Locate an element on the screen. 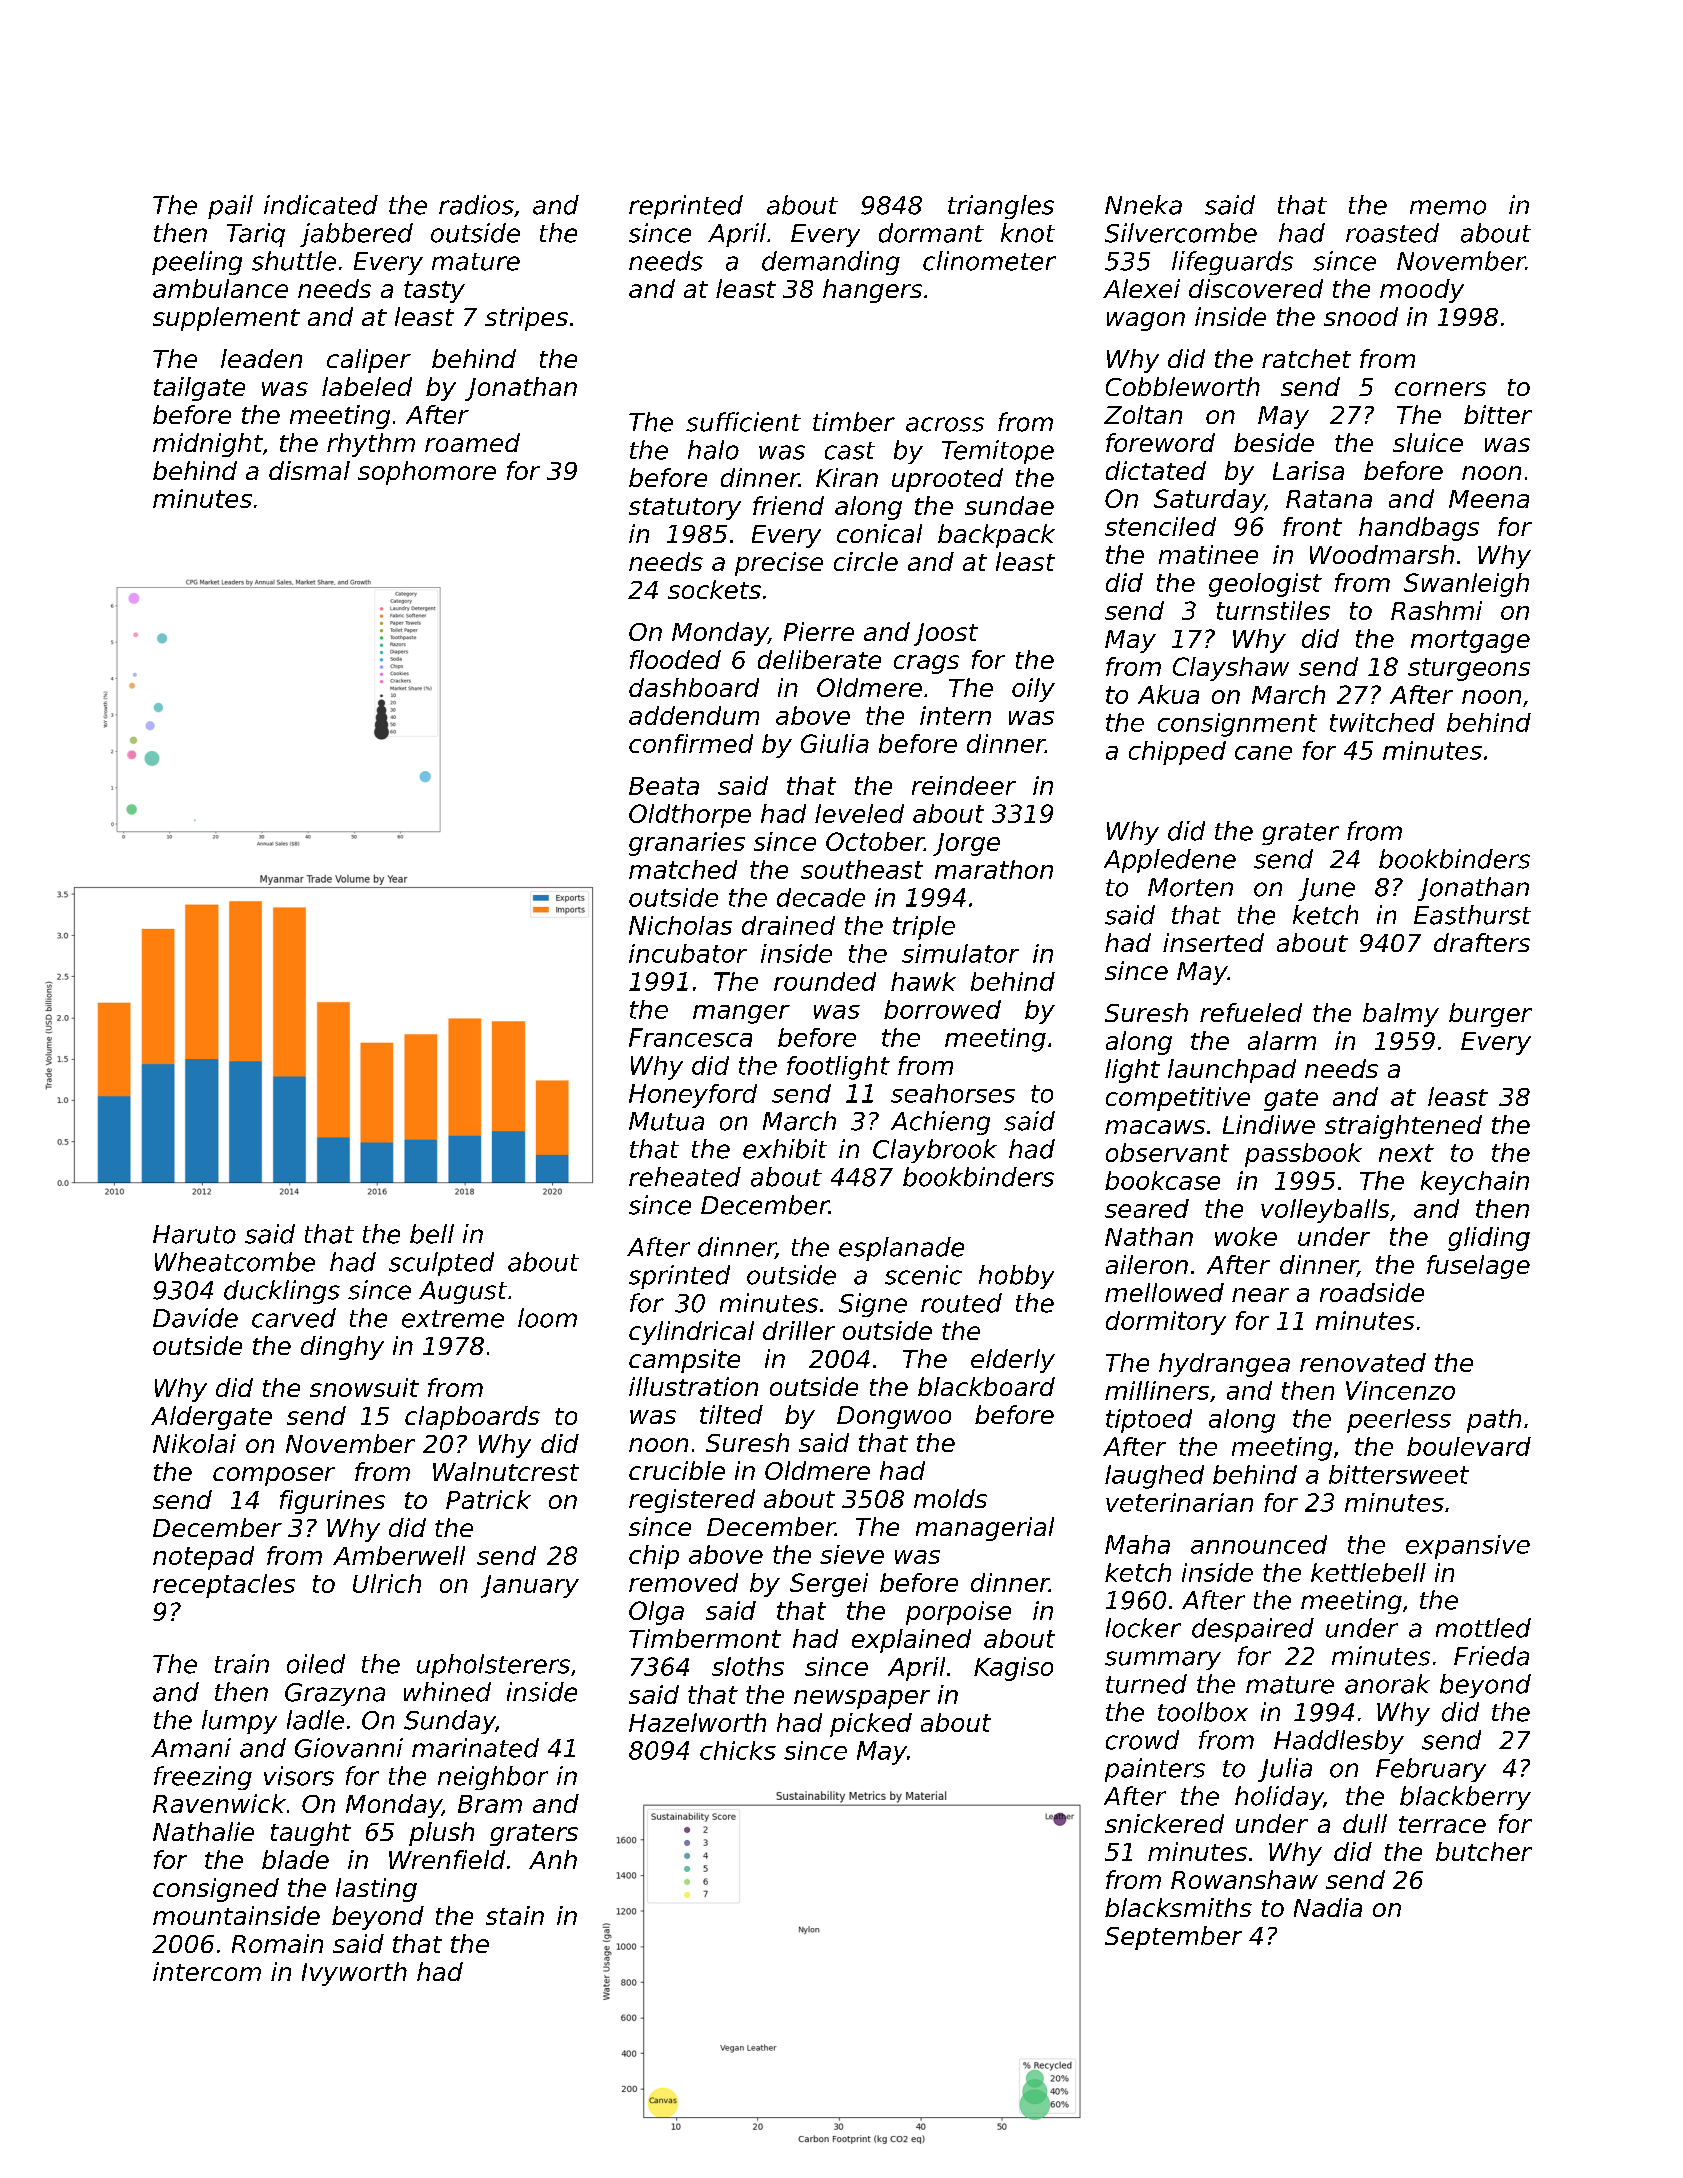 The image size is (1683, 2178). picked is located at coordinates (871, 1725).
